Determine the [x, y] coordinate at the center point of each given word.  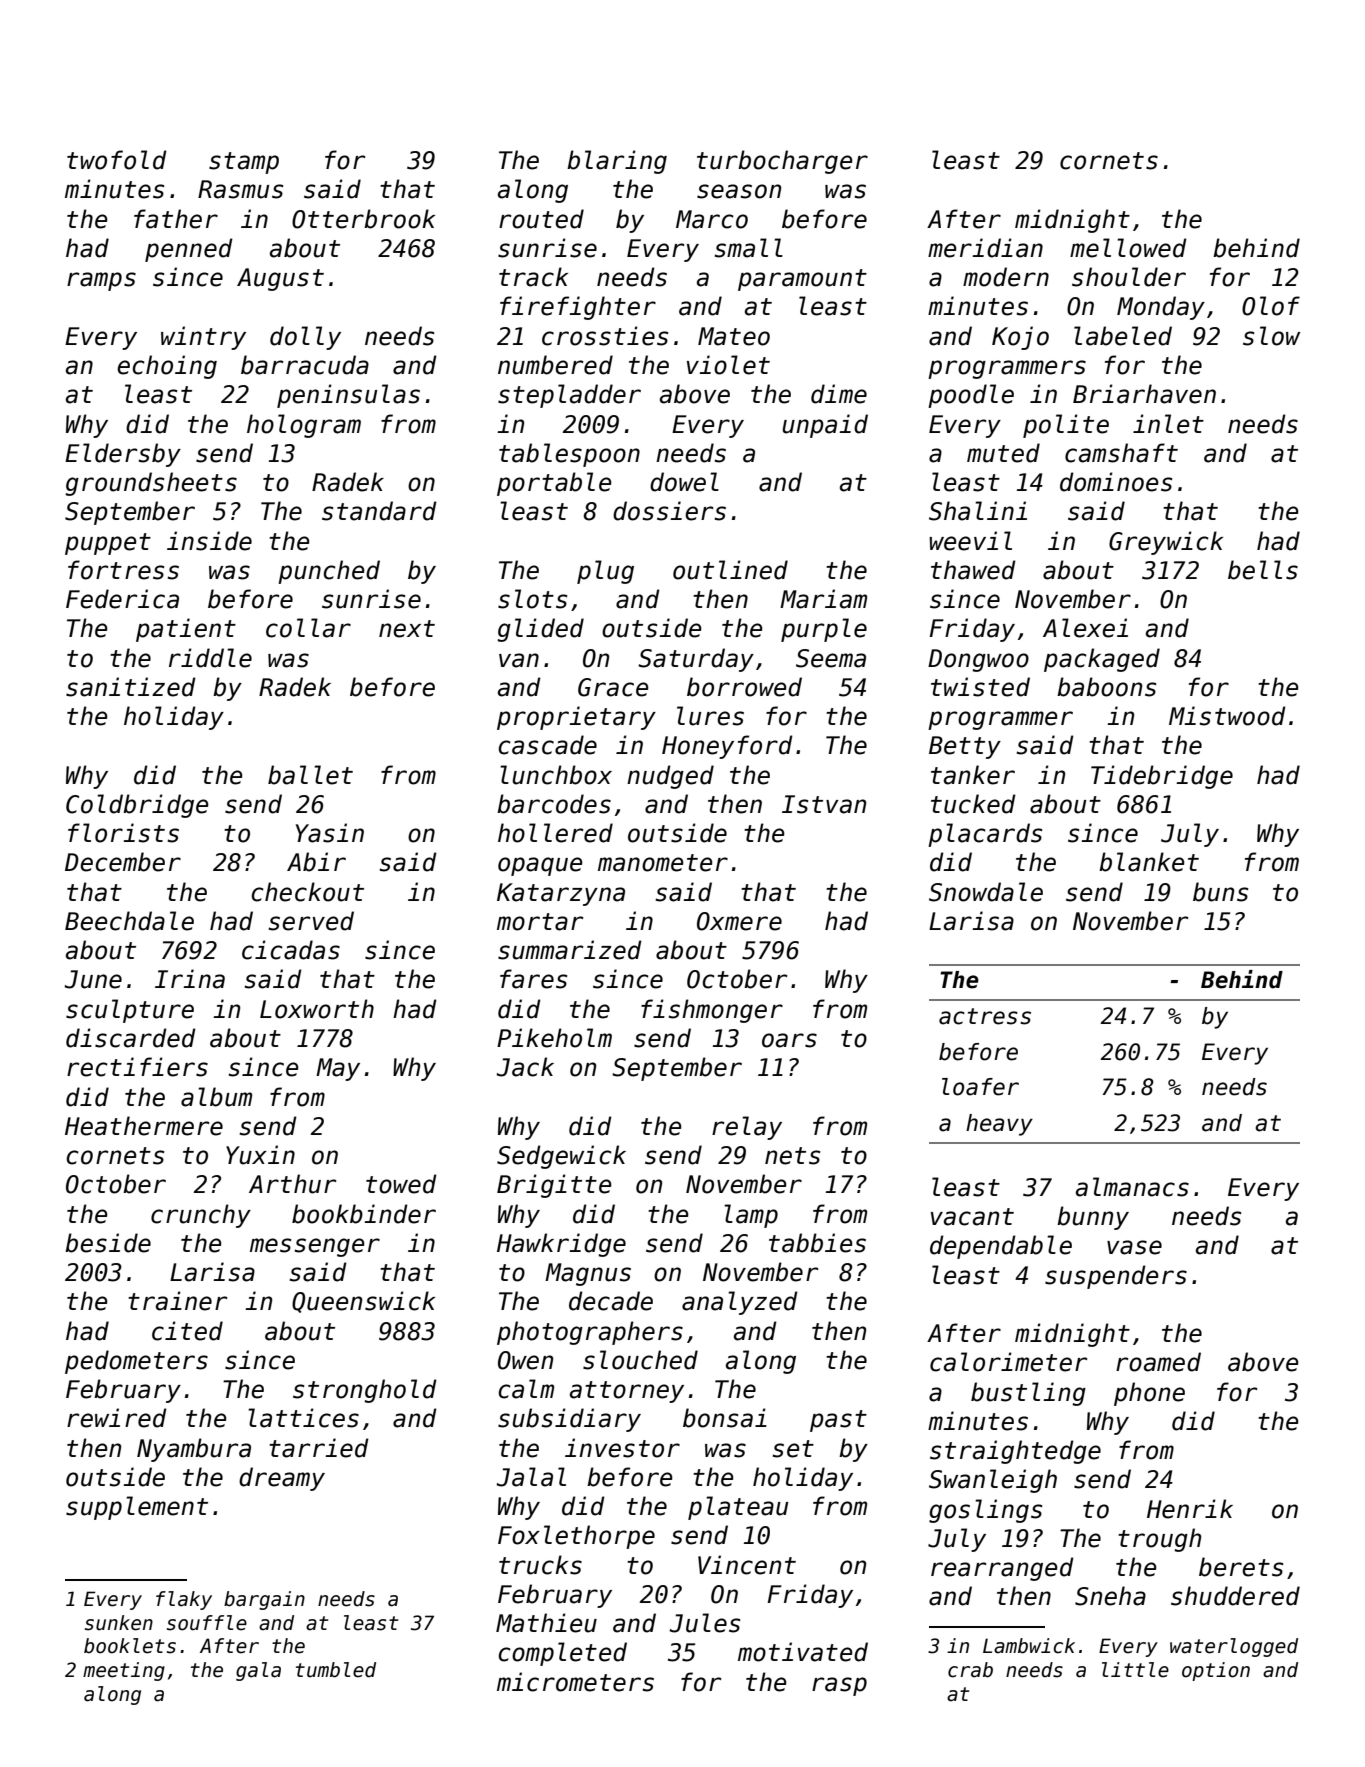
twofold [117, 160]
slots [533, 599]
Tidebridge [1162, 777]
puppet [108, 544]
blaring [617, 162]
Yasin [330, 833]
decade [611, 1301]
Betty [965, 747]
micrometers [575, 1682]
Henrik [1190, 1509]
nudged [670, 777]
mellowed [1128, 248]
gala [258, 1671]
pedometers [136, 1362]
